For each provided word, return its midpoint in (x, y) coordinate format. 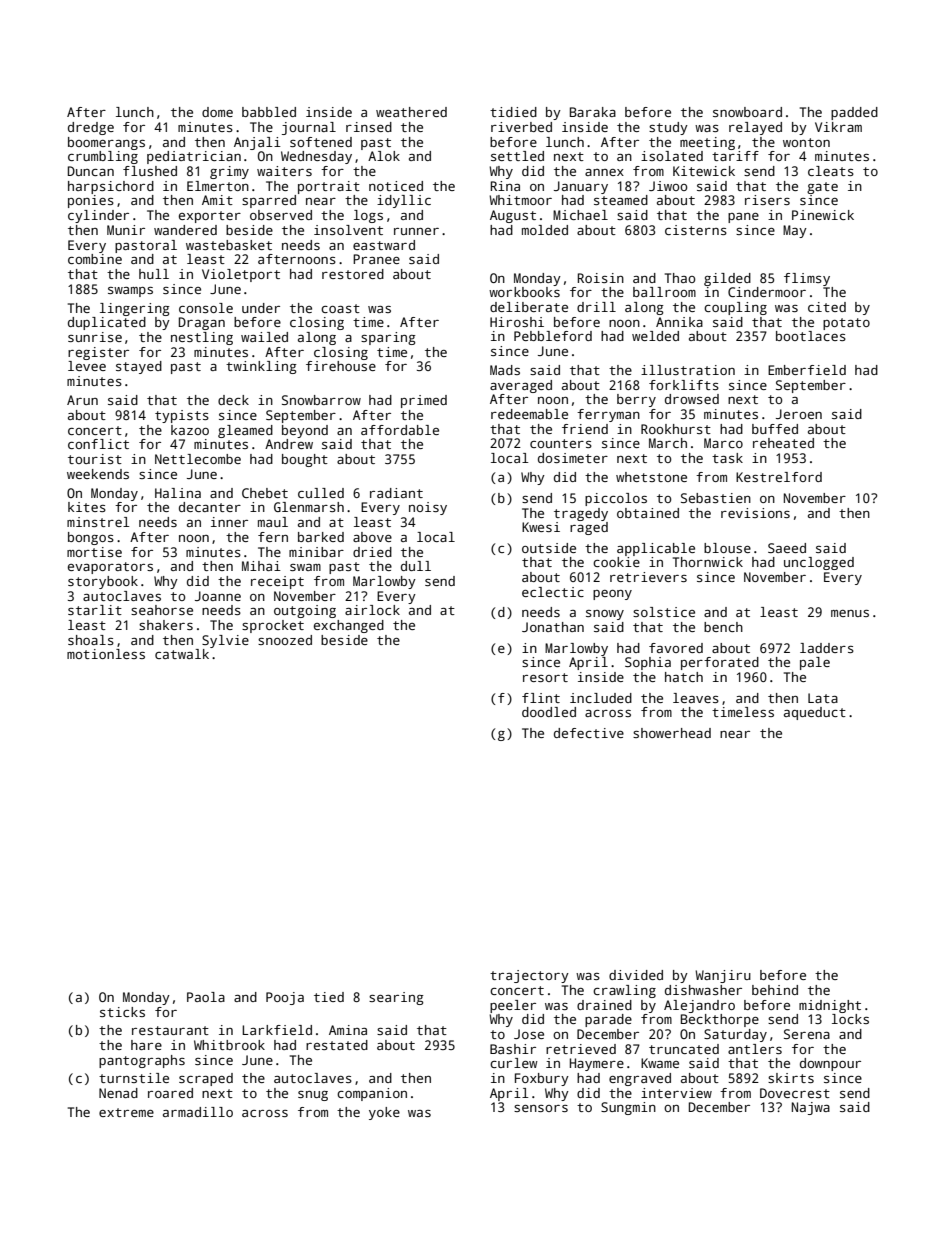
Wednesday (316, 157)
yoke (384, 1113)
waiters (284, 171)
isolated (672, 156)
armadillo (198, 1112)
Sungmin (628, 1108)
